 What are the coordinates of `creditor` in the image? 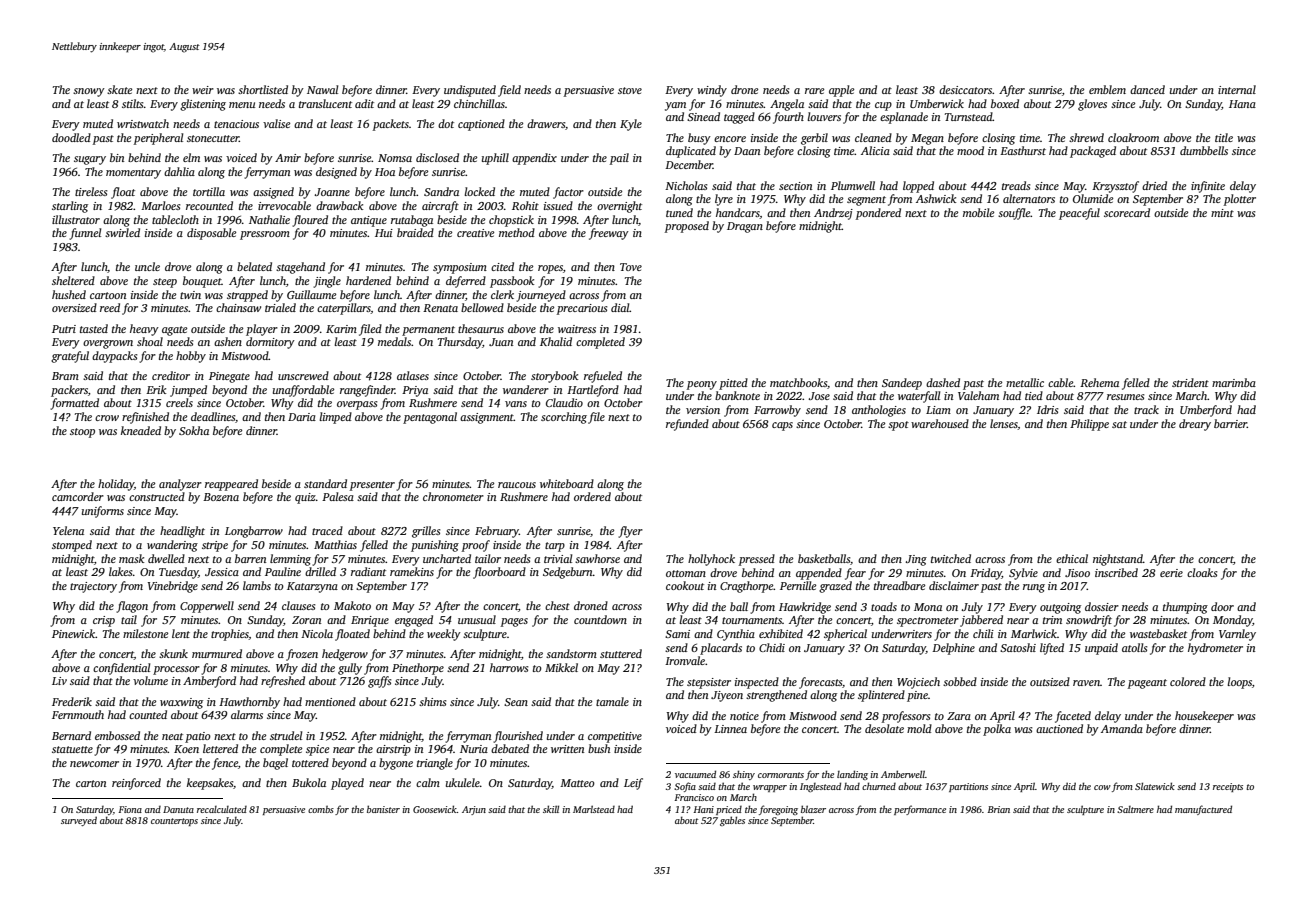 It's located at (171, 375).
